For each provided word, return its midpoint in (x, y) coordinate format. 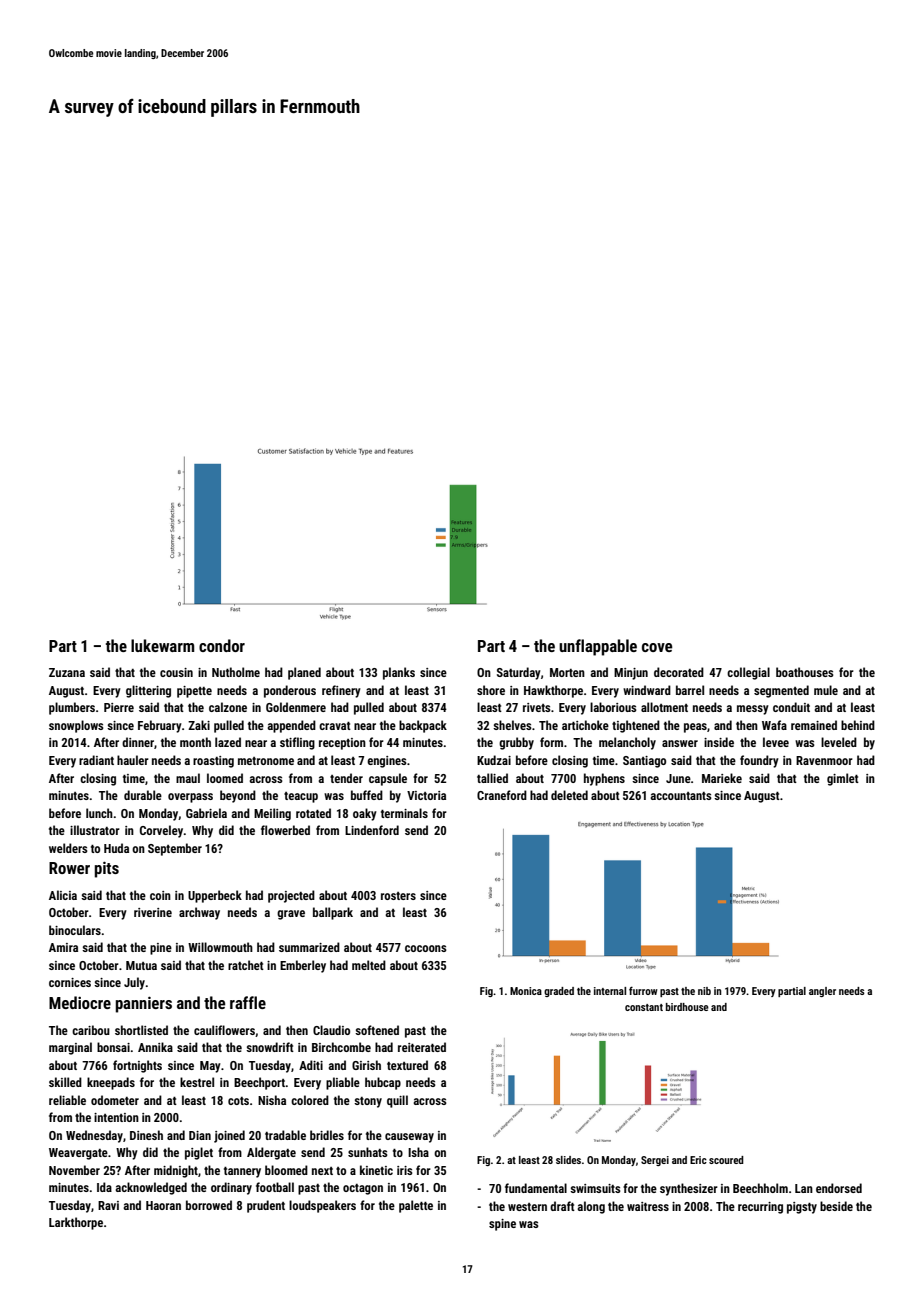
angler (822, 992)
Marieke (722, 778)
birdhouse (687, 1007)
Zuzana (67, 672)
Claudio (331, 1030)
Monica (526, 991)
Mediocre (80, 1002)
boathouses (805, 672)
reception (342, 744)
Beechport (260, 1083)
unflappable (598, 647)
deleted (569, 795)
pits (107, 869)
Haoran (163, 1205)
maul (188, 778)
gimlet (843, 779)
